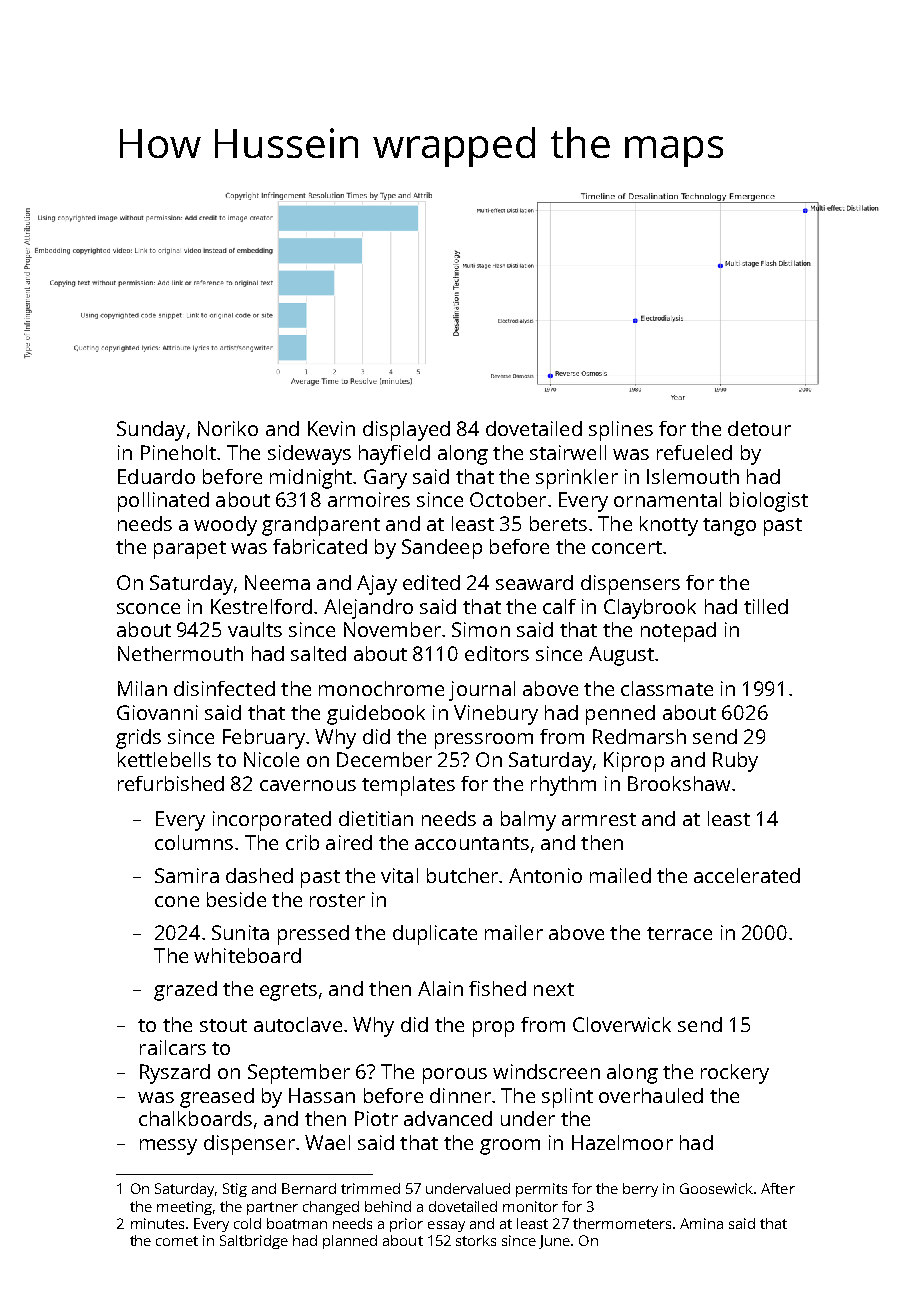  Describe the element at coordinates (747, 875) in the document. I see `accelerated` at that location.
